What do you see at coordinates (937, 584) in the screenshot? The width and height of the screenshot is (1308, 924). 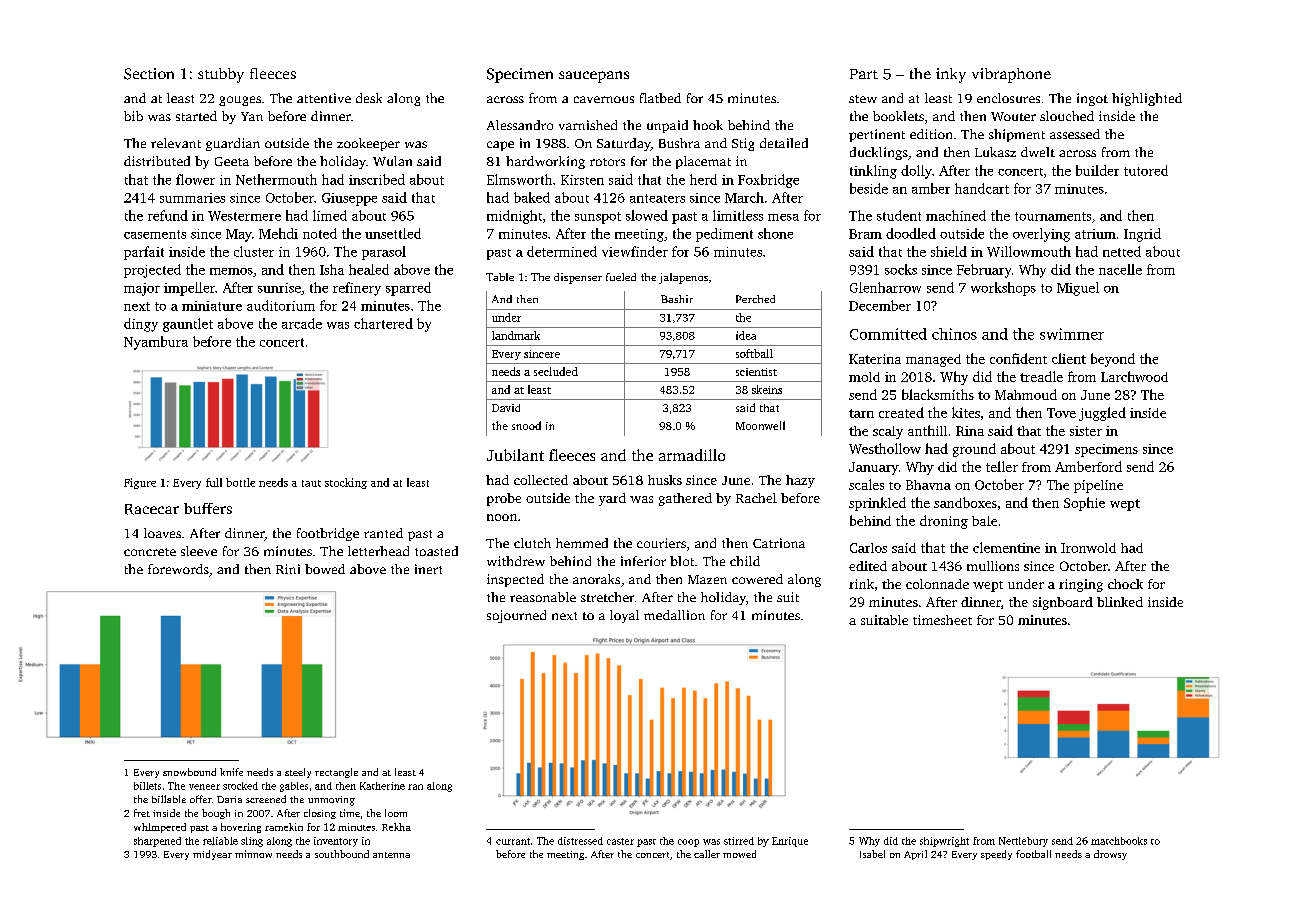 I see `colonnade` at bounding box center [937, 584].
